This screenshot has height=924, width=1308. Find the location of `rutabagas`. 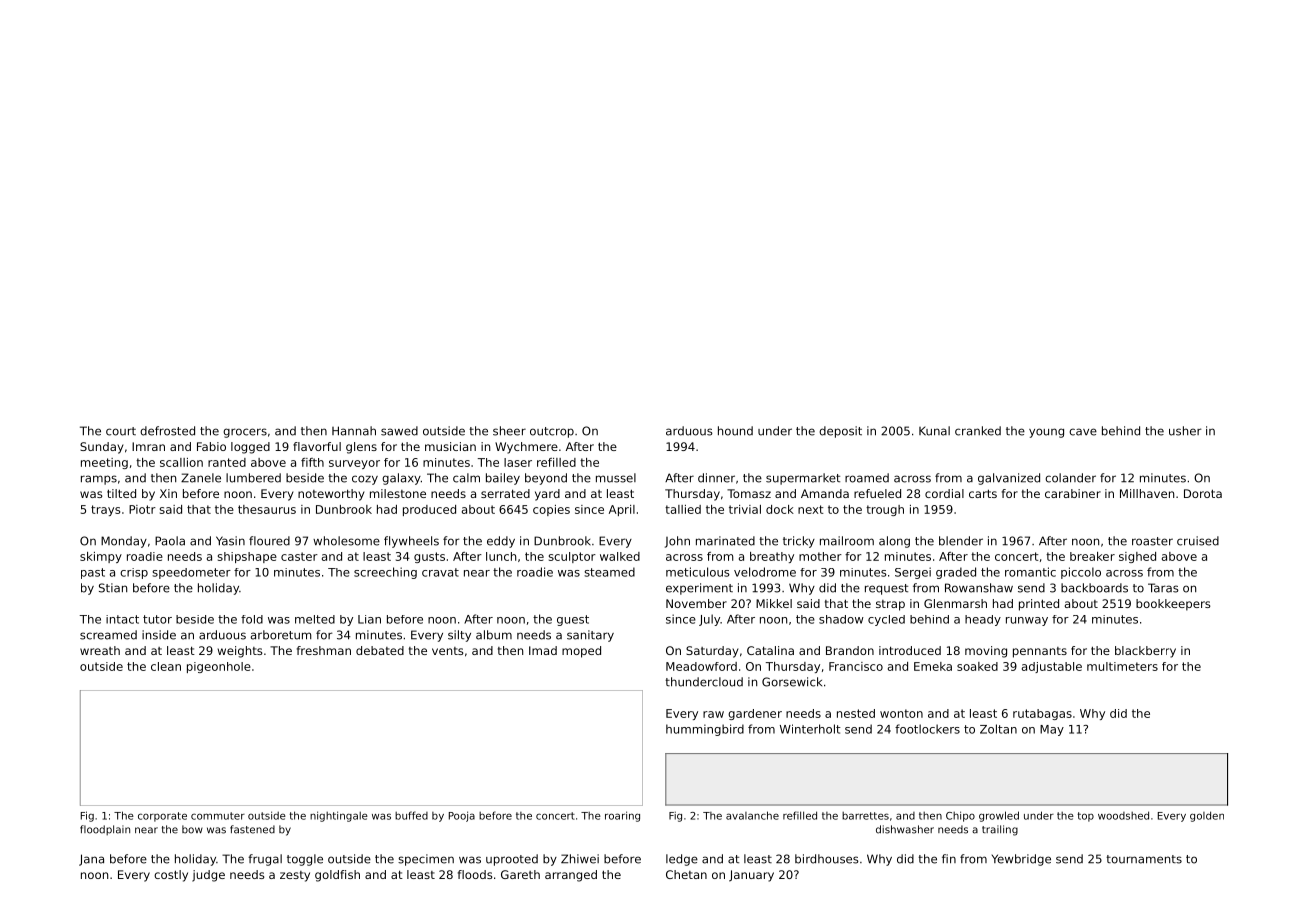

rutabagas is located at coordinates (1042, 714).
